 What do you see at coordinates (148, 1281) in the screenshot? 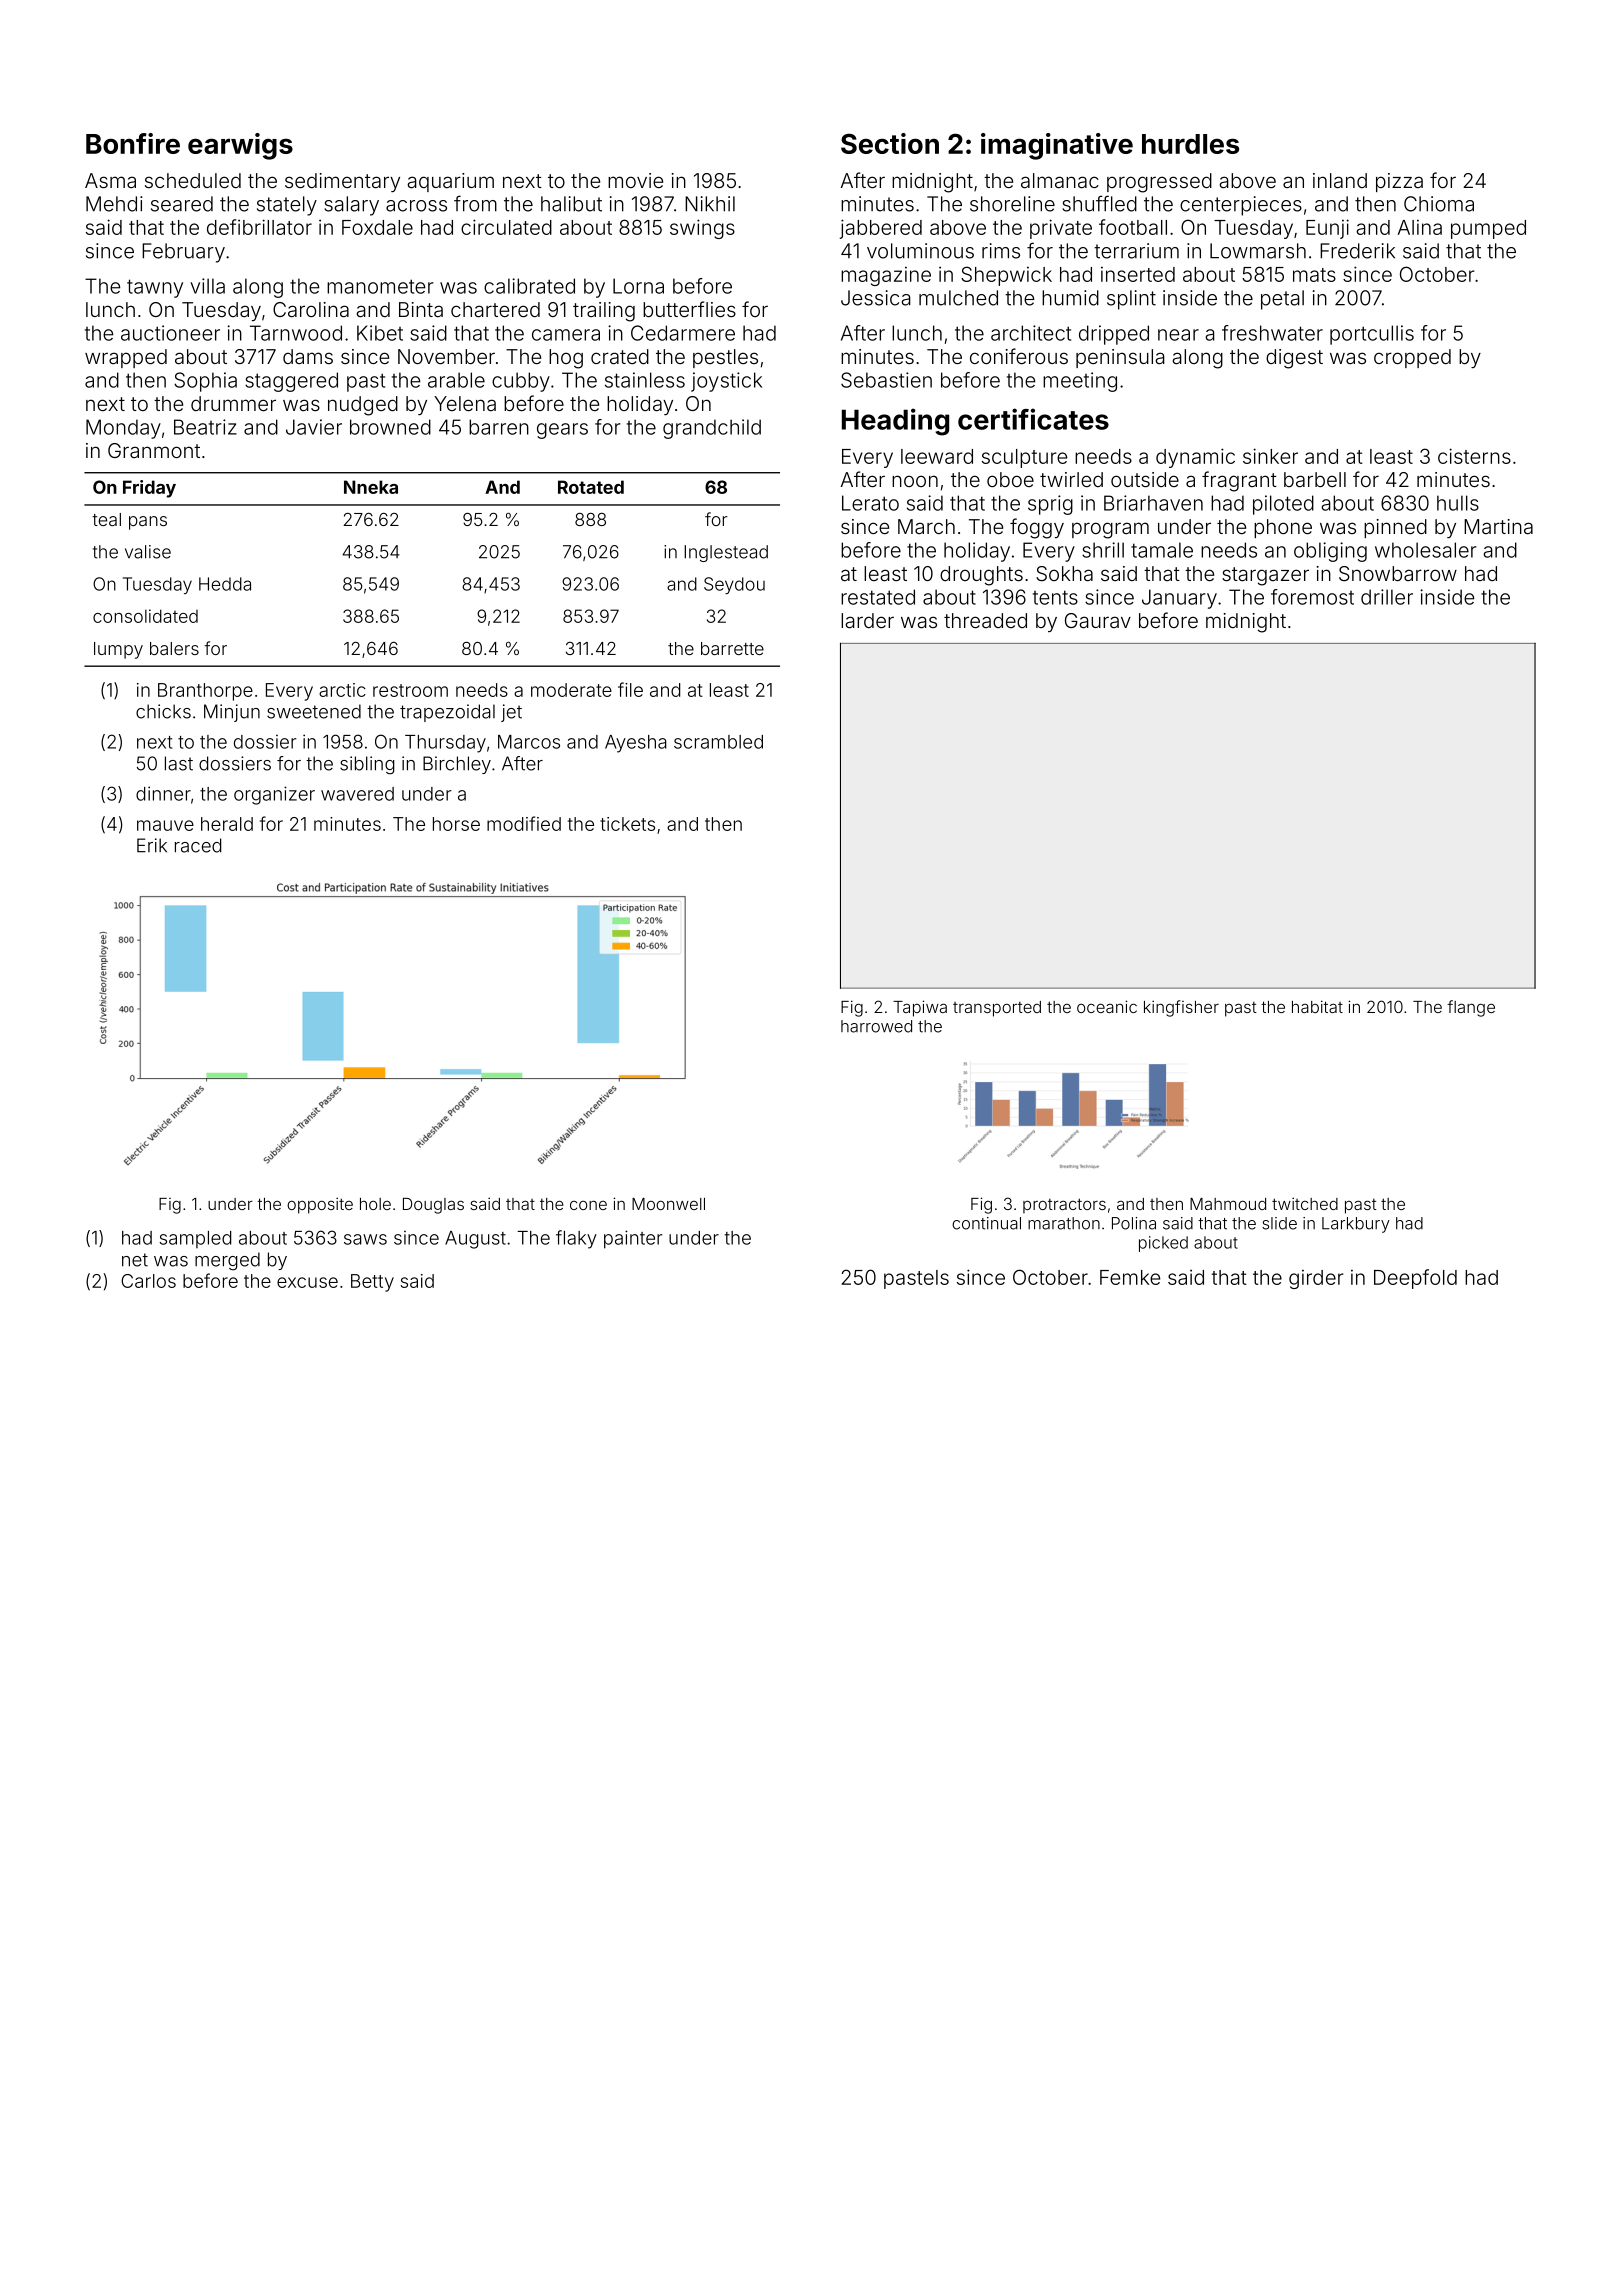
I see `Carlos` at bounding box center [148, 1281].
